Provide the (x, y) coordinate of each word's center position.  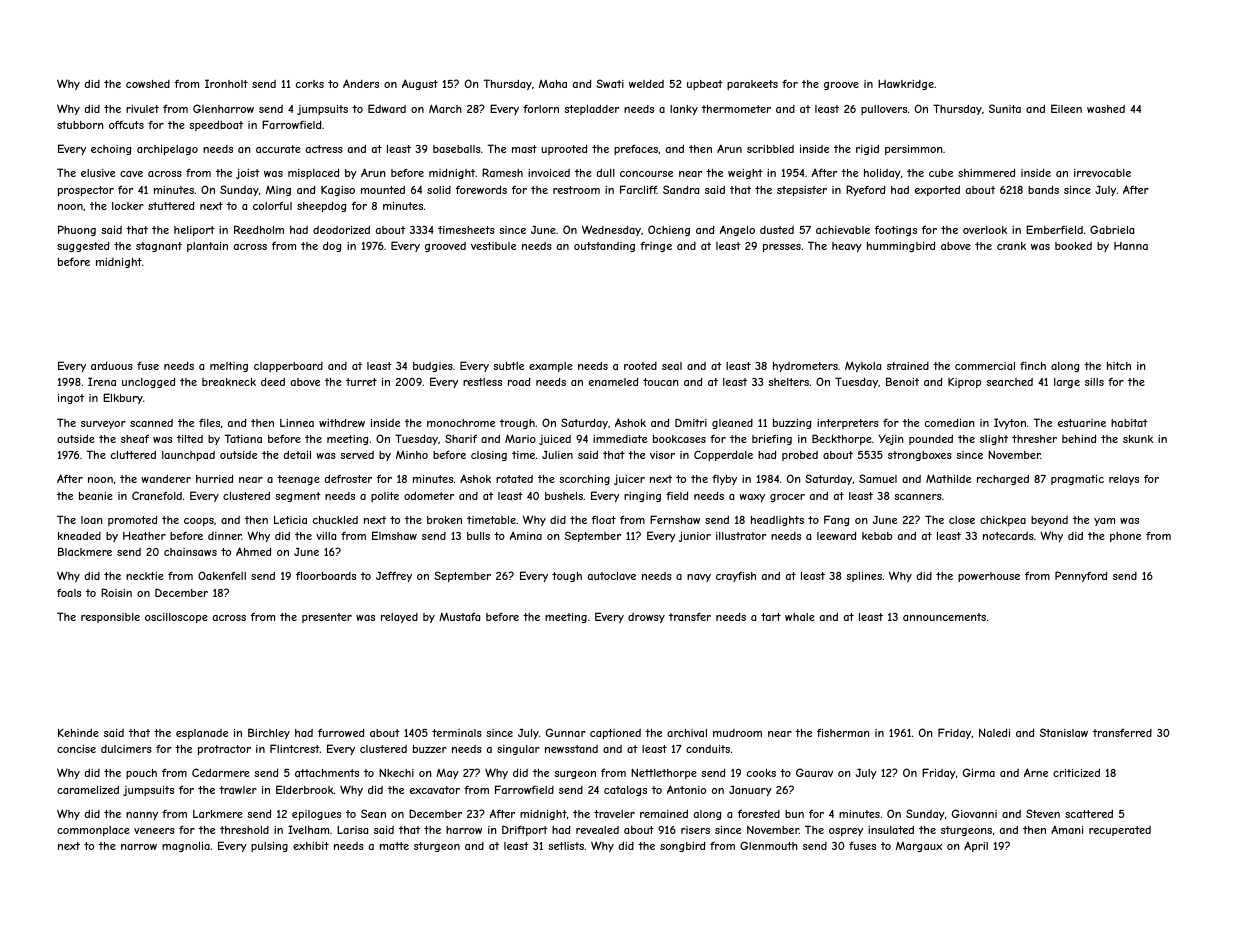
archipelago (167, 150)
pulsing (269, 847)
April (976, 846)
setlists (566, 846)
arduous (112, 366)
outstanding (604, 247)
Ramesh (502, 172)
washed (1106, 109)
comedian (950, 423)
